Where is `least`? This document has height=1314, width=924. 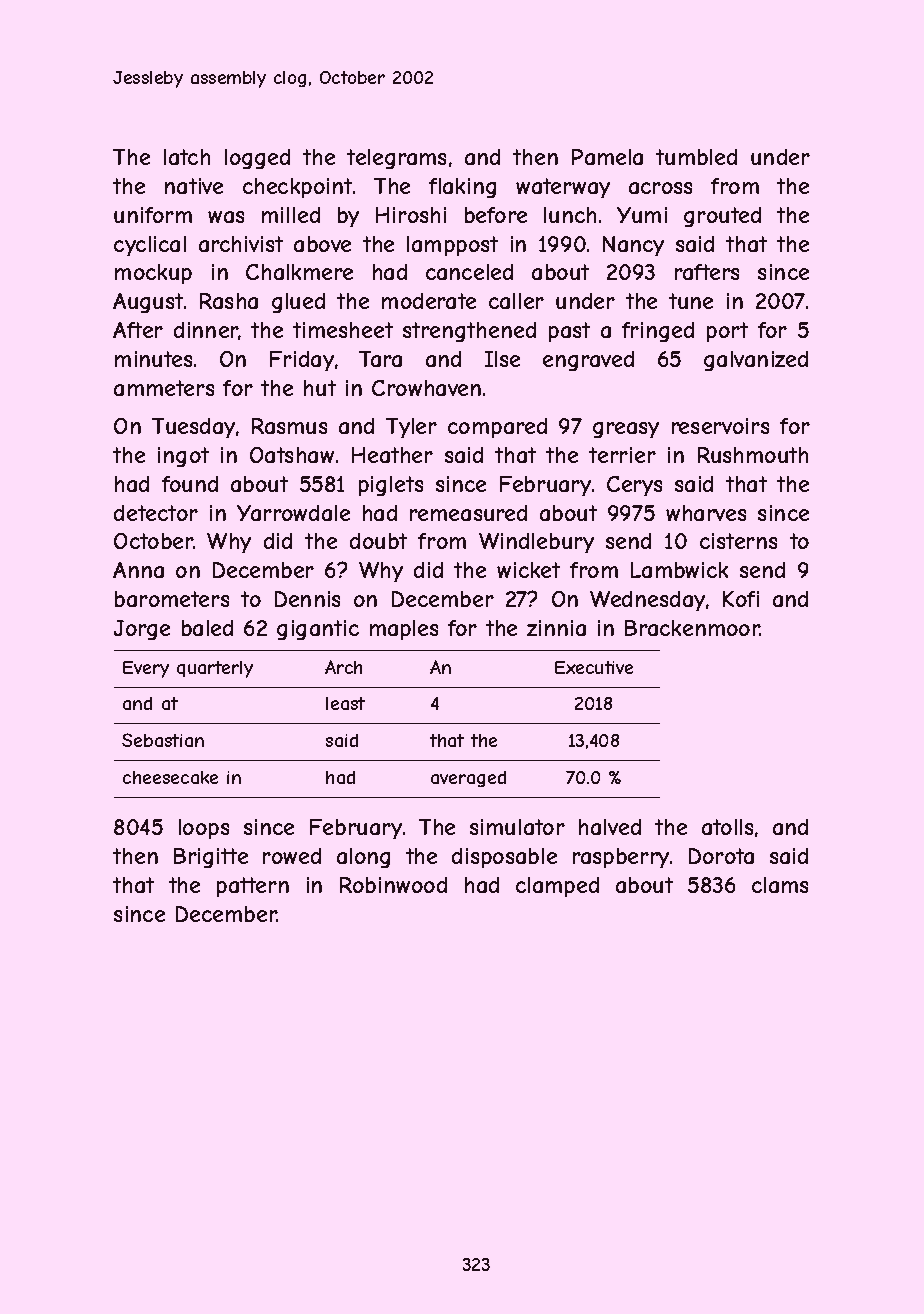 least is located at coordinates (345, 703).
